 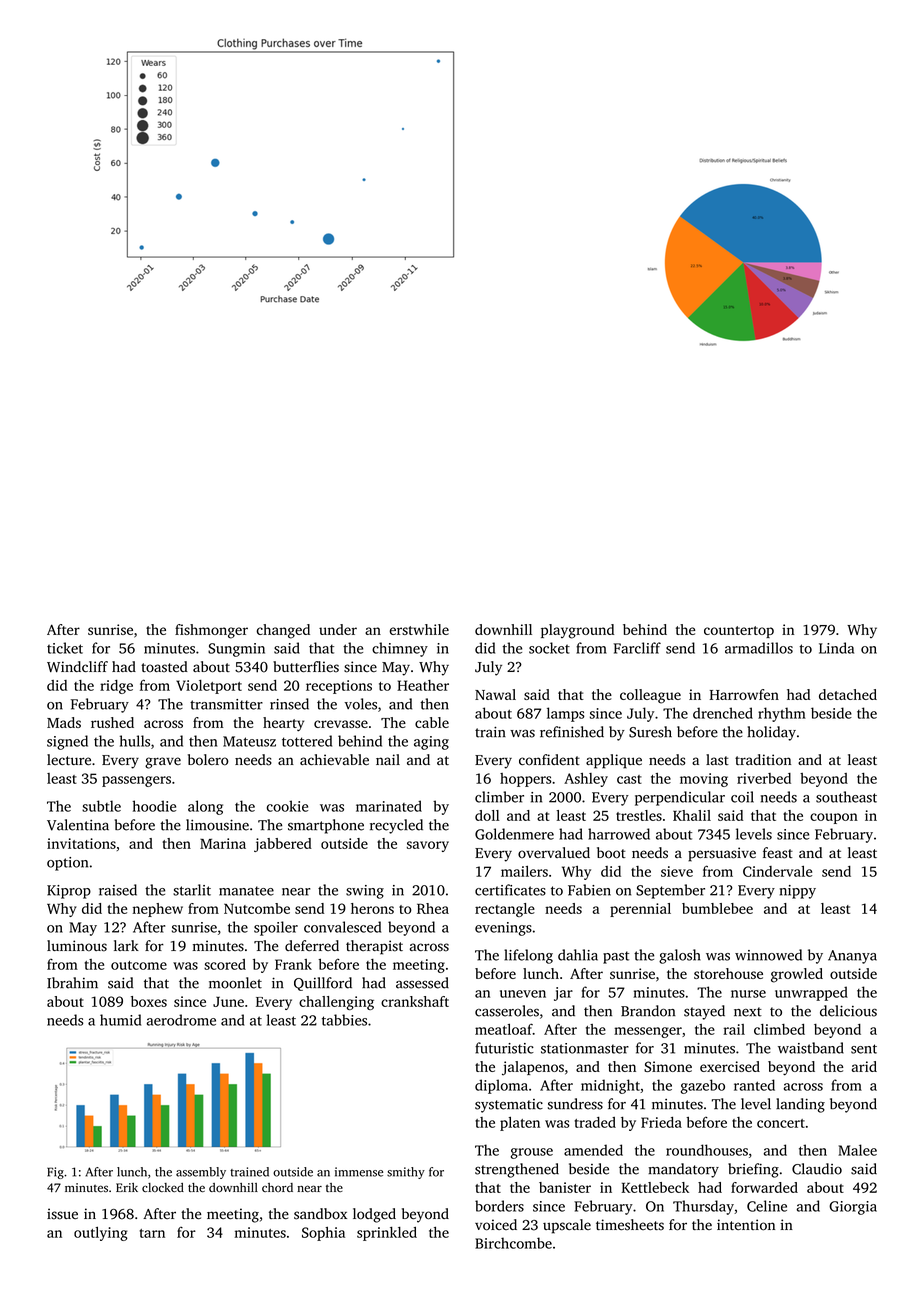 What do you see at coordinates (495, 694) in the screenshot?
I see `Nawal` at bounding box center [495, 694].
